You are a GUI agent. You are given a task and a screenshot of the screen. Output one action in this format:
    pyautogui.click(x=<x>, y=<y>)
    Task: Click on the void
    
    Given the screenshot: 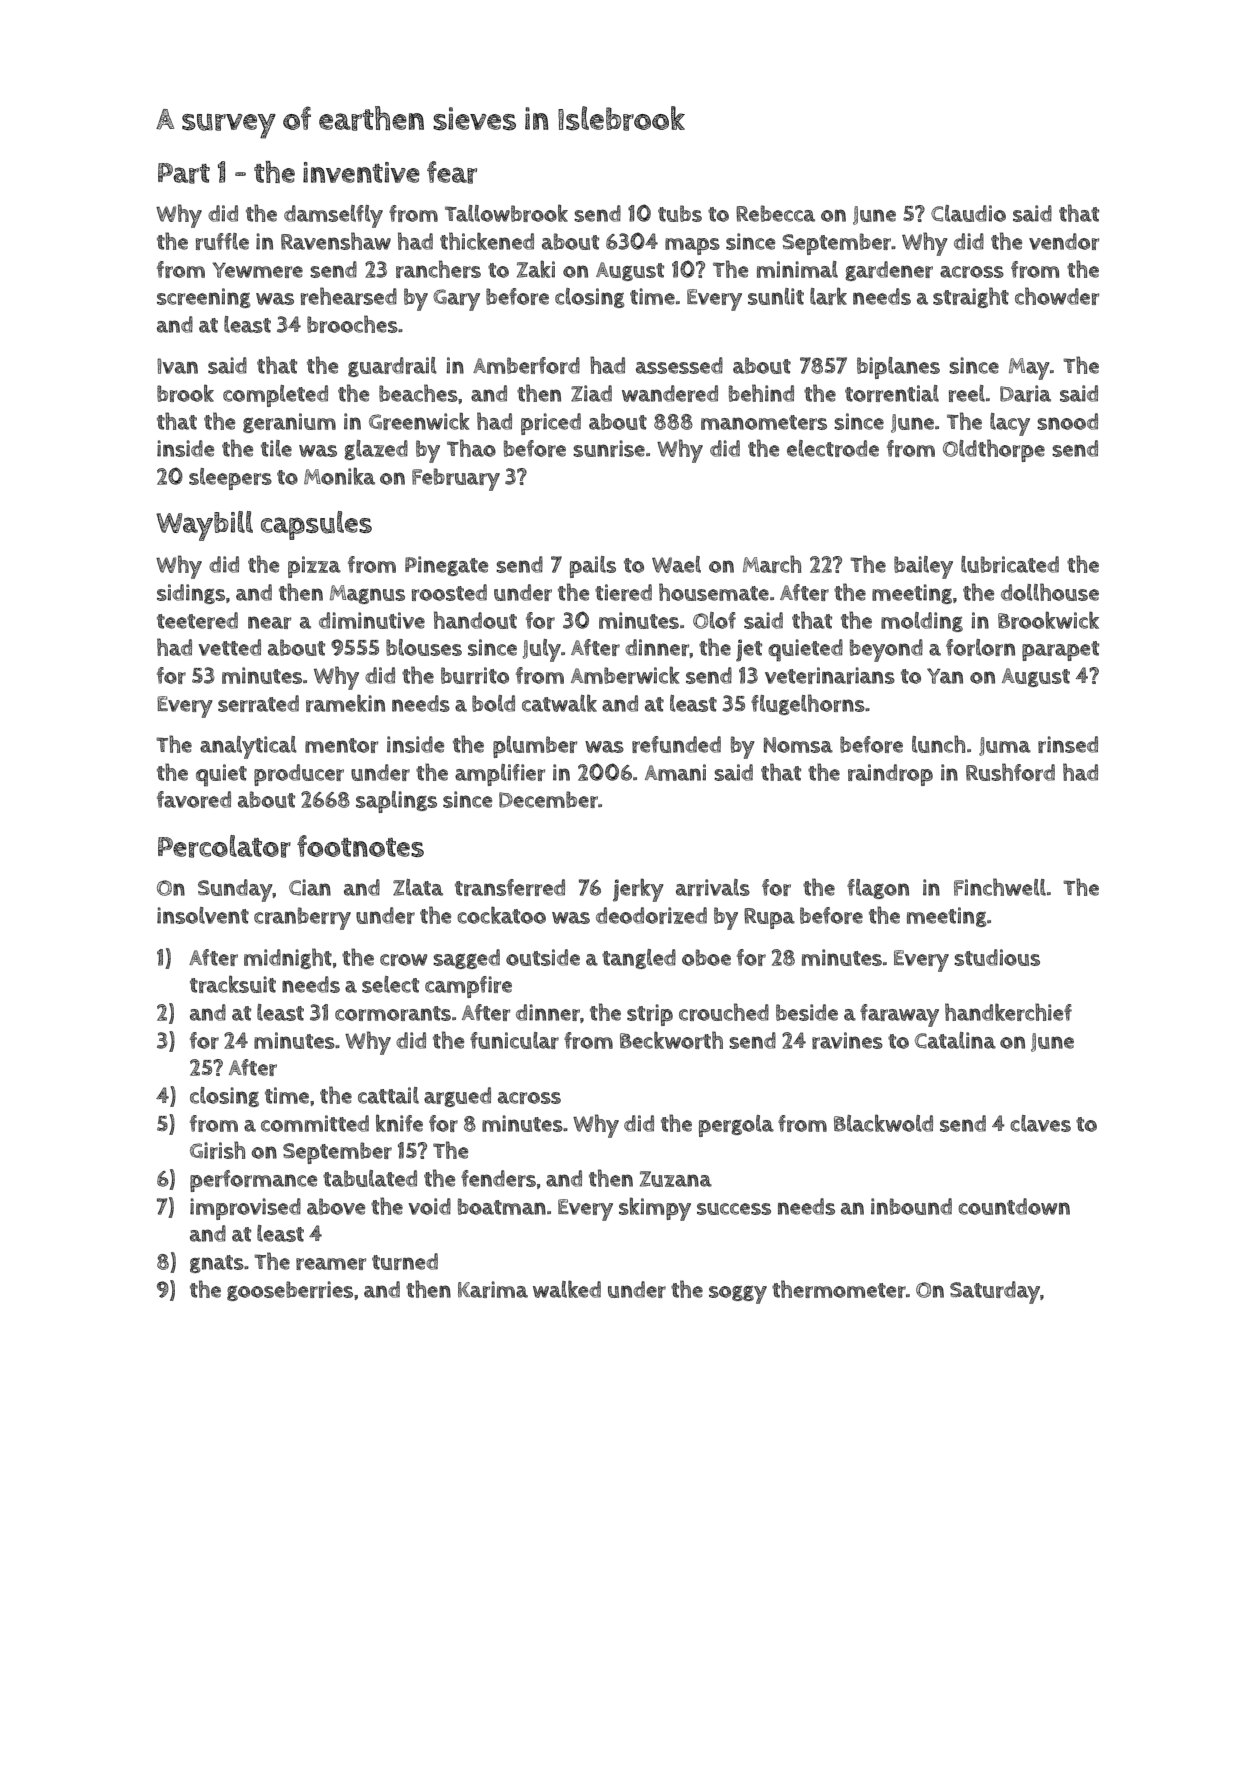 What is the action you would take?
    pyautogui.click(x=429, y=1206)
